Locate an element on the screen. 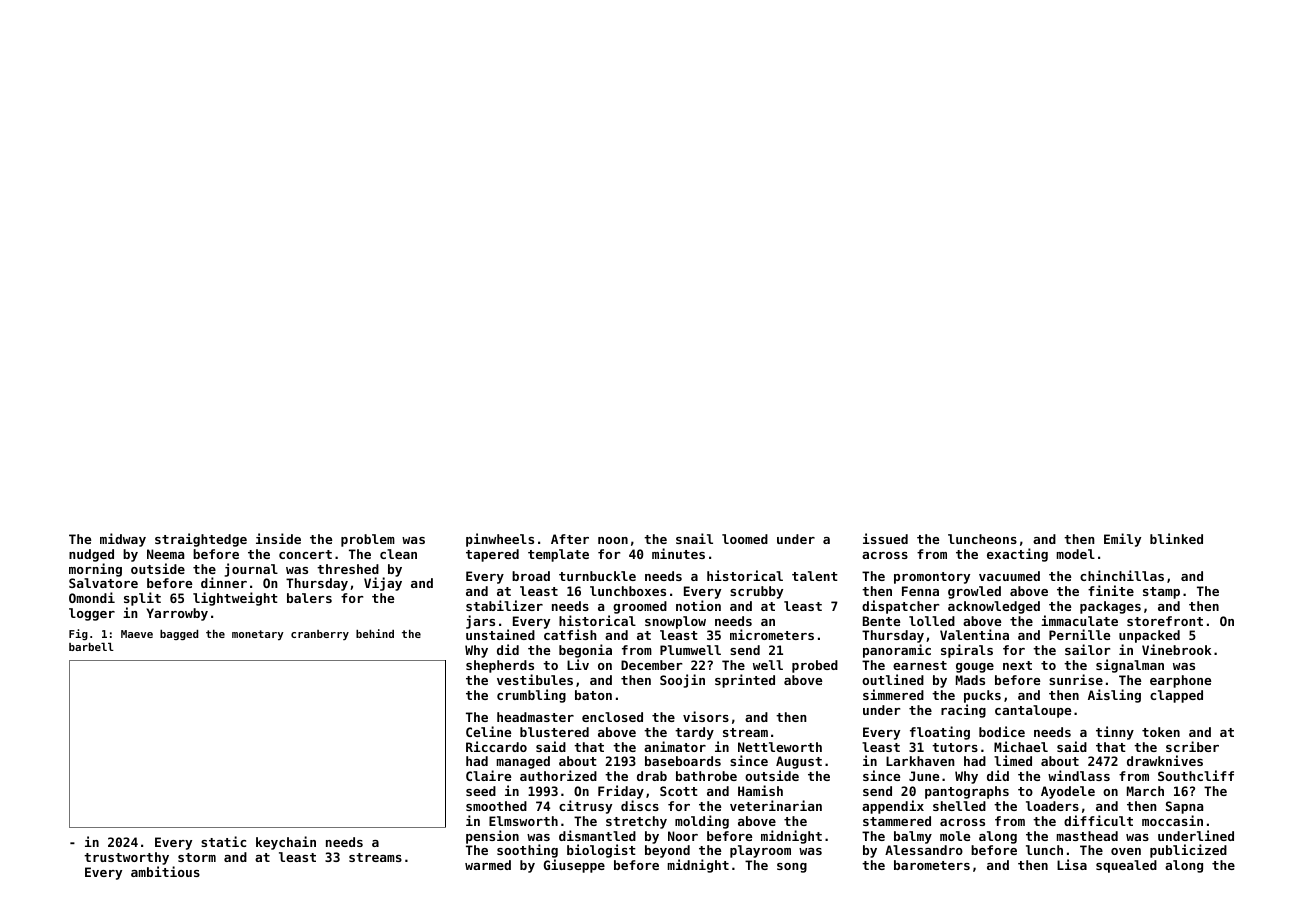 This screenshot has width=1308, height=924. Aisling is located at coordinates (1114, 696).
